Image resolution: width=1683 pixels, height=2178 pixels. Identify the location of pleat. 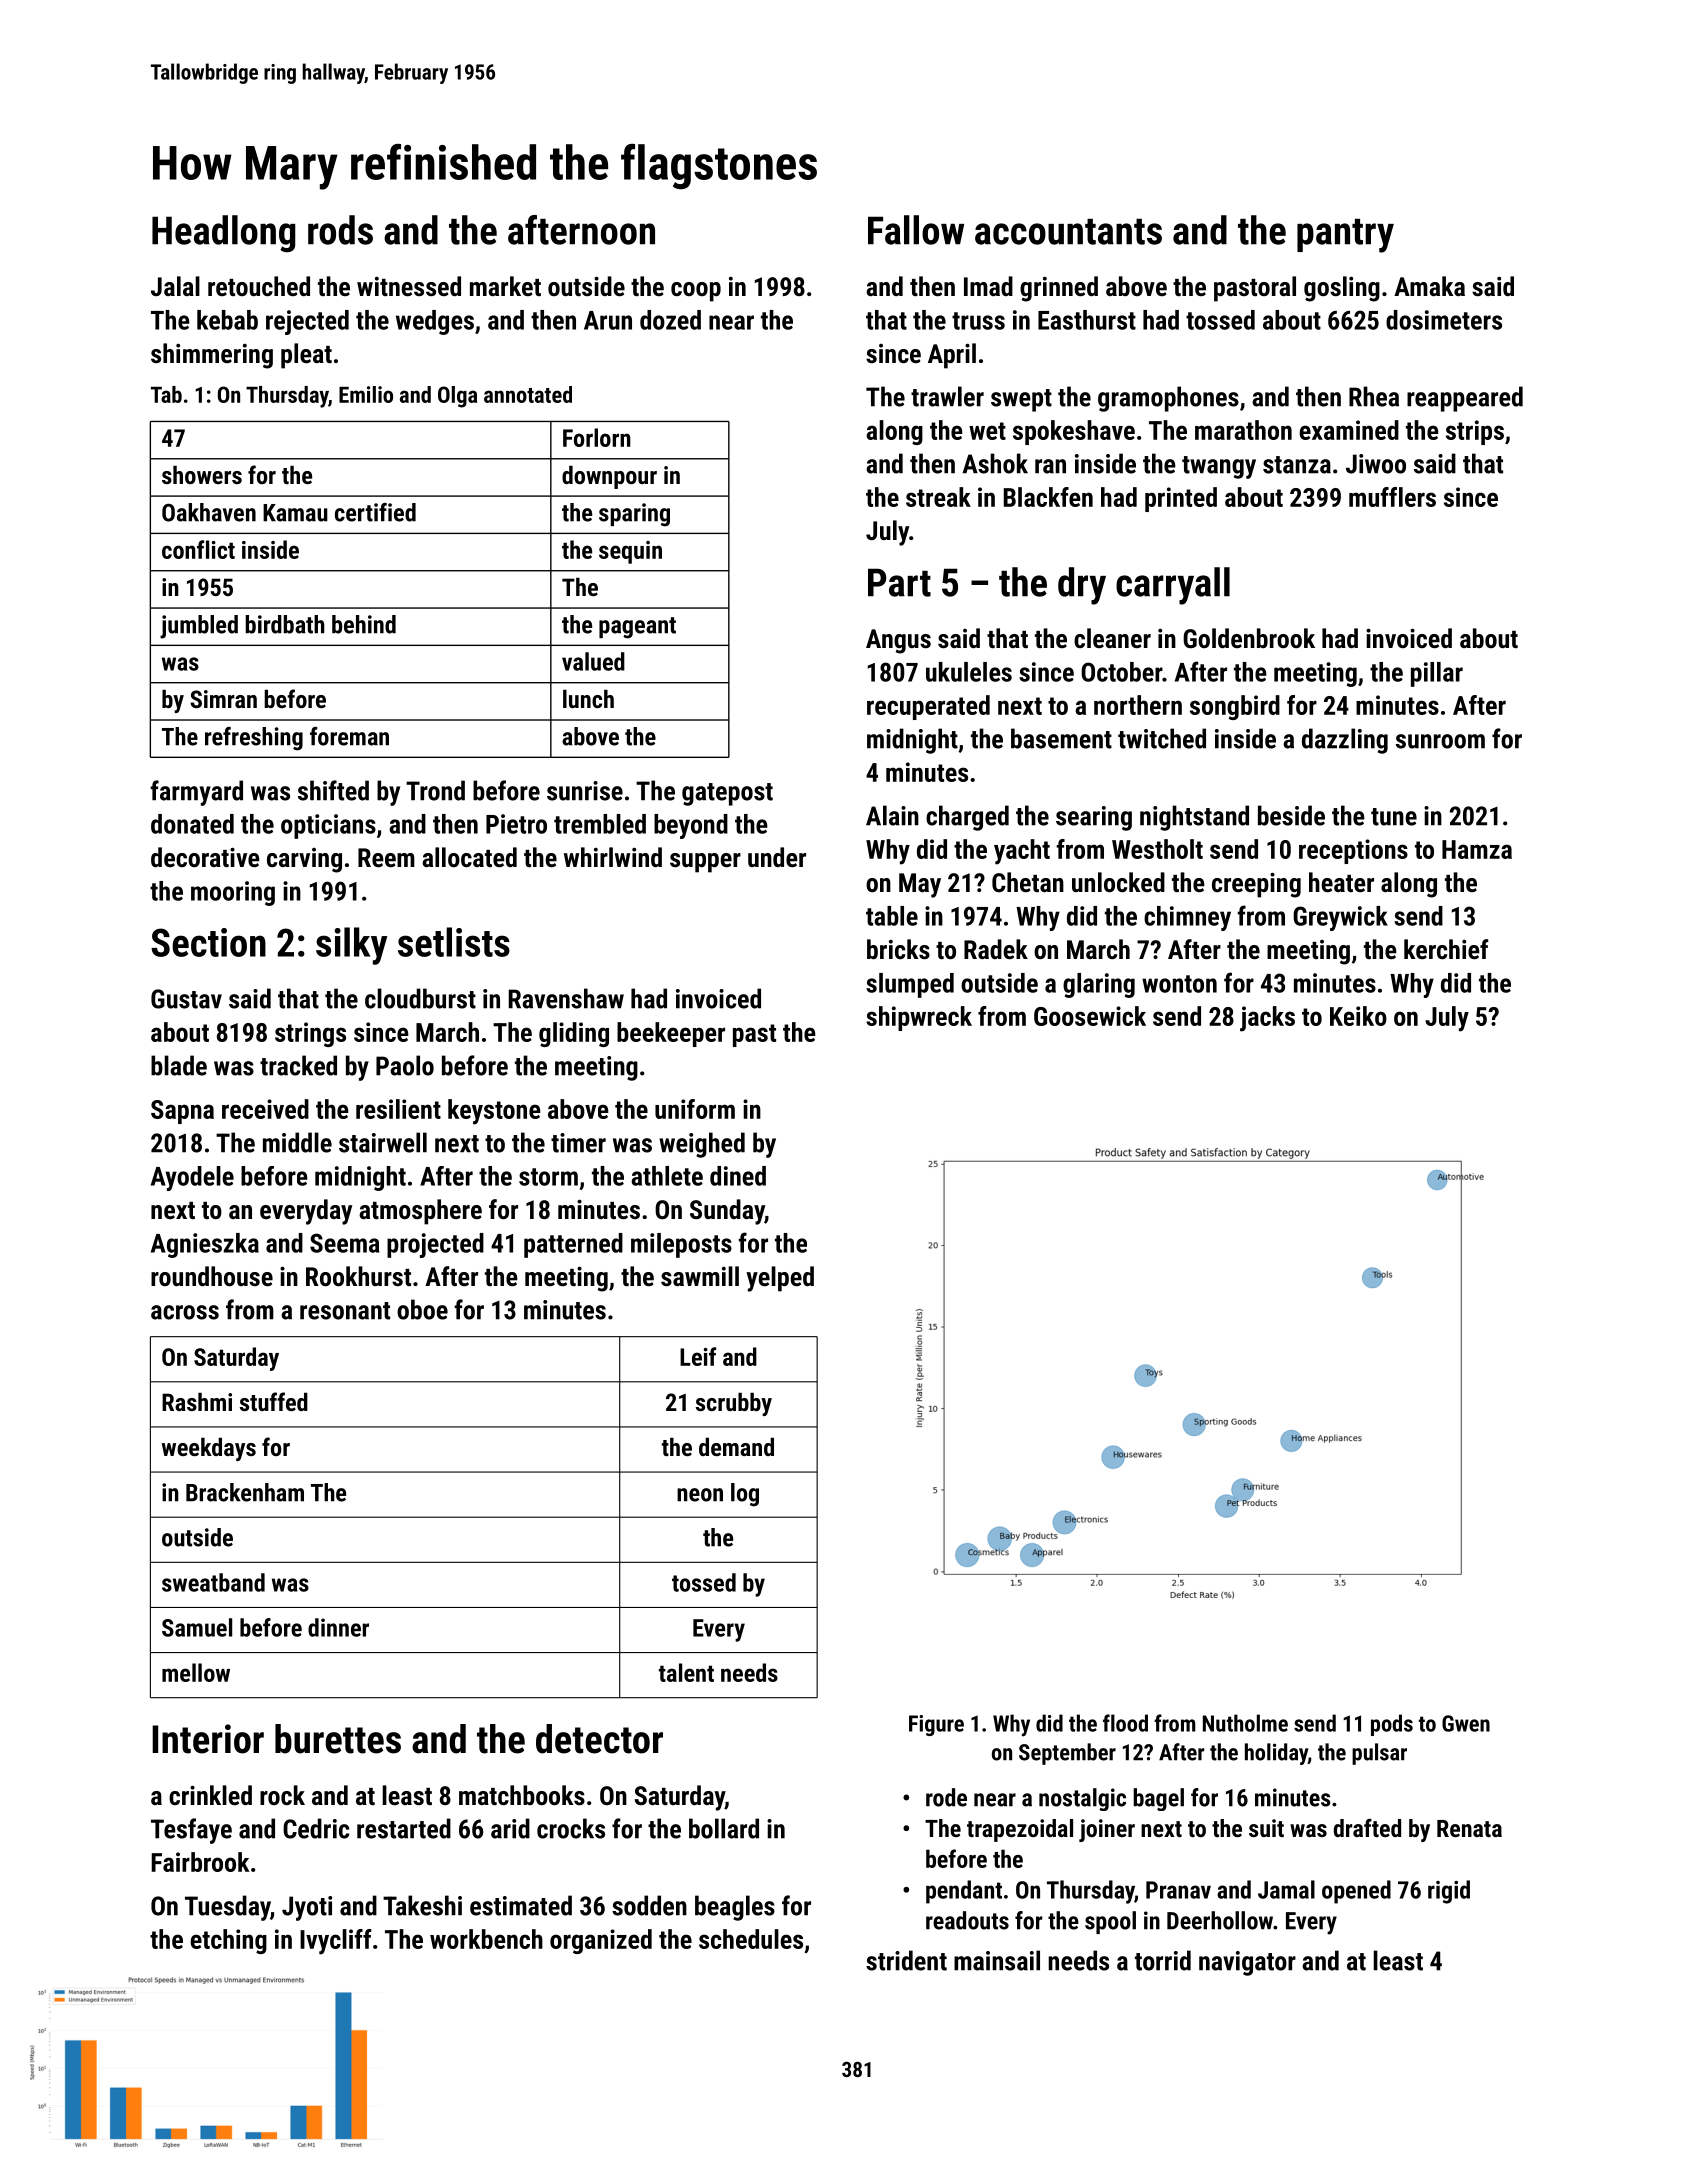
(306, 356).
